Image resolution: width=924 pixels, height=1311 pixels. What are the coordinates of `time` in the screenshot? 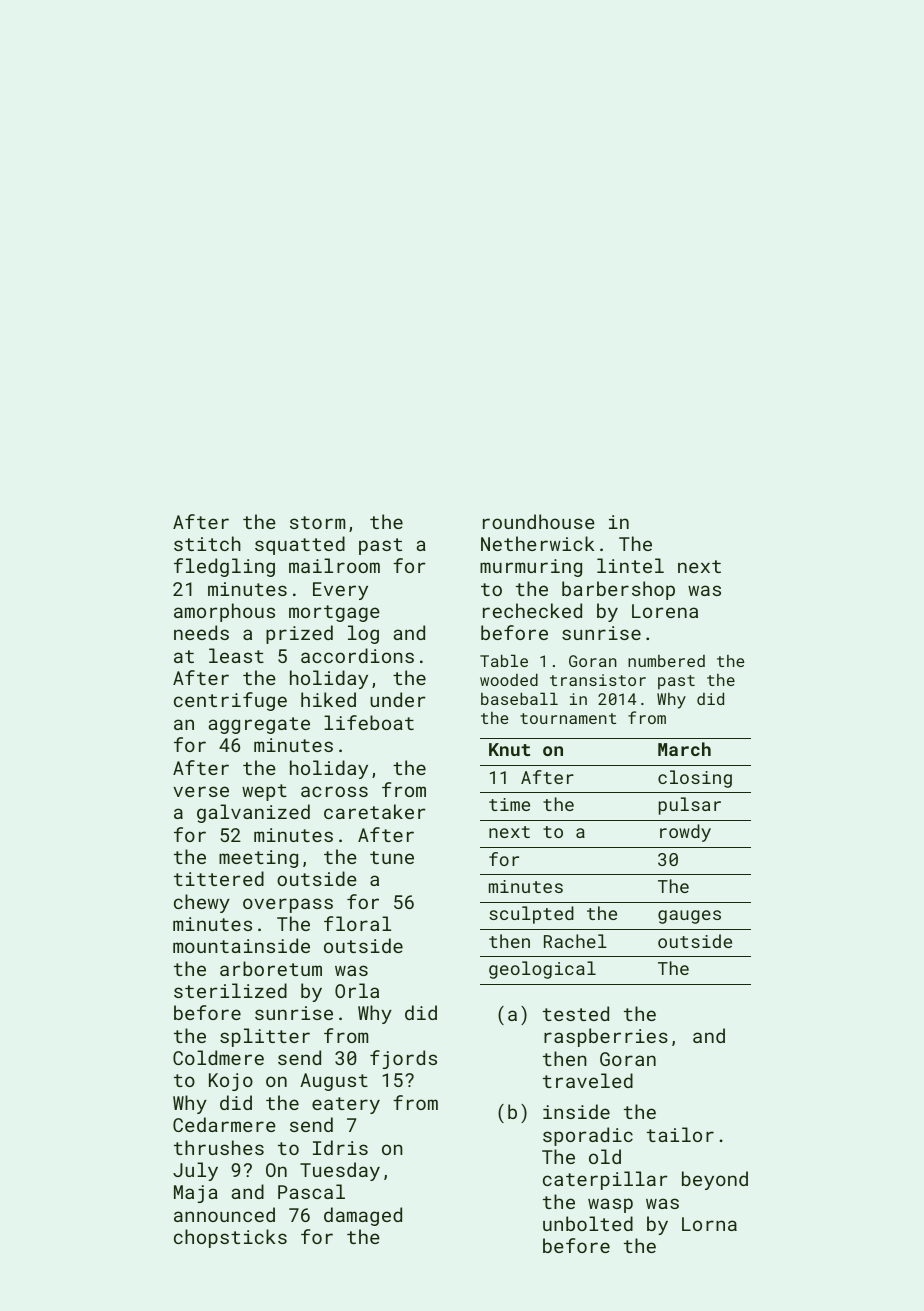 It's located at (509, 804).
